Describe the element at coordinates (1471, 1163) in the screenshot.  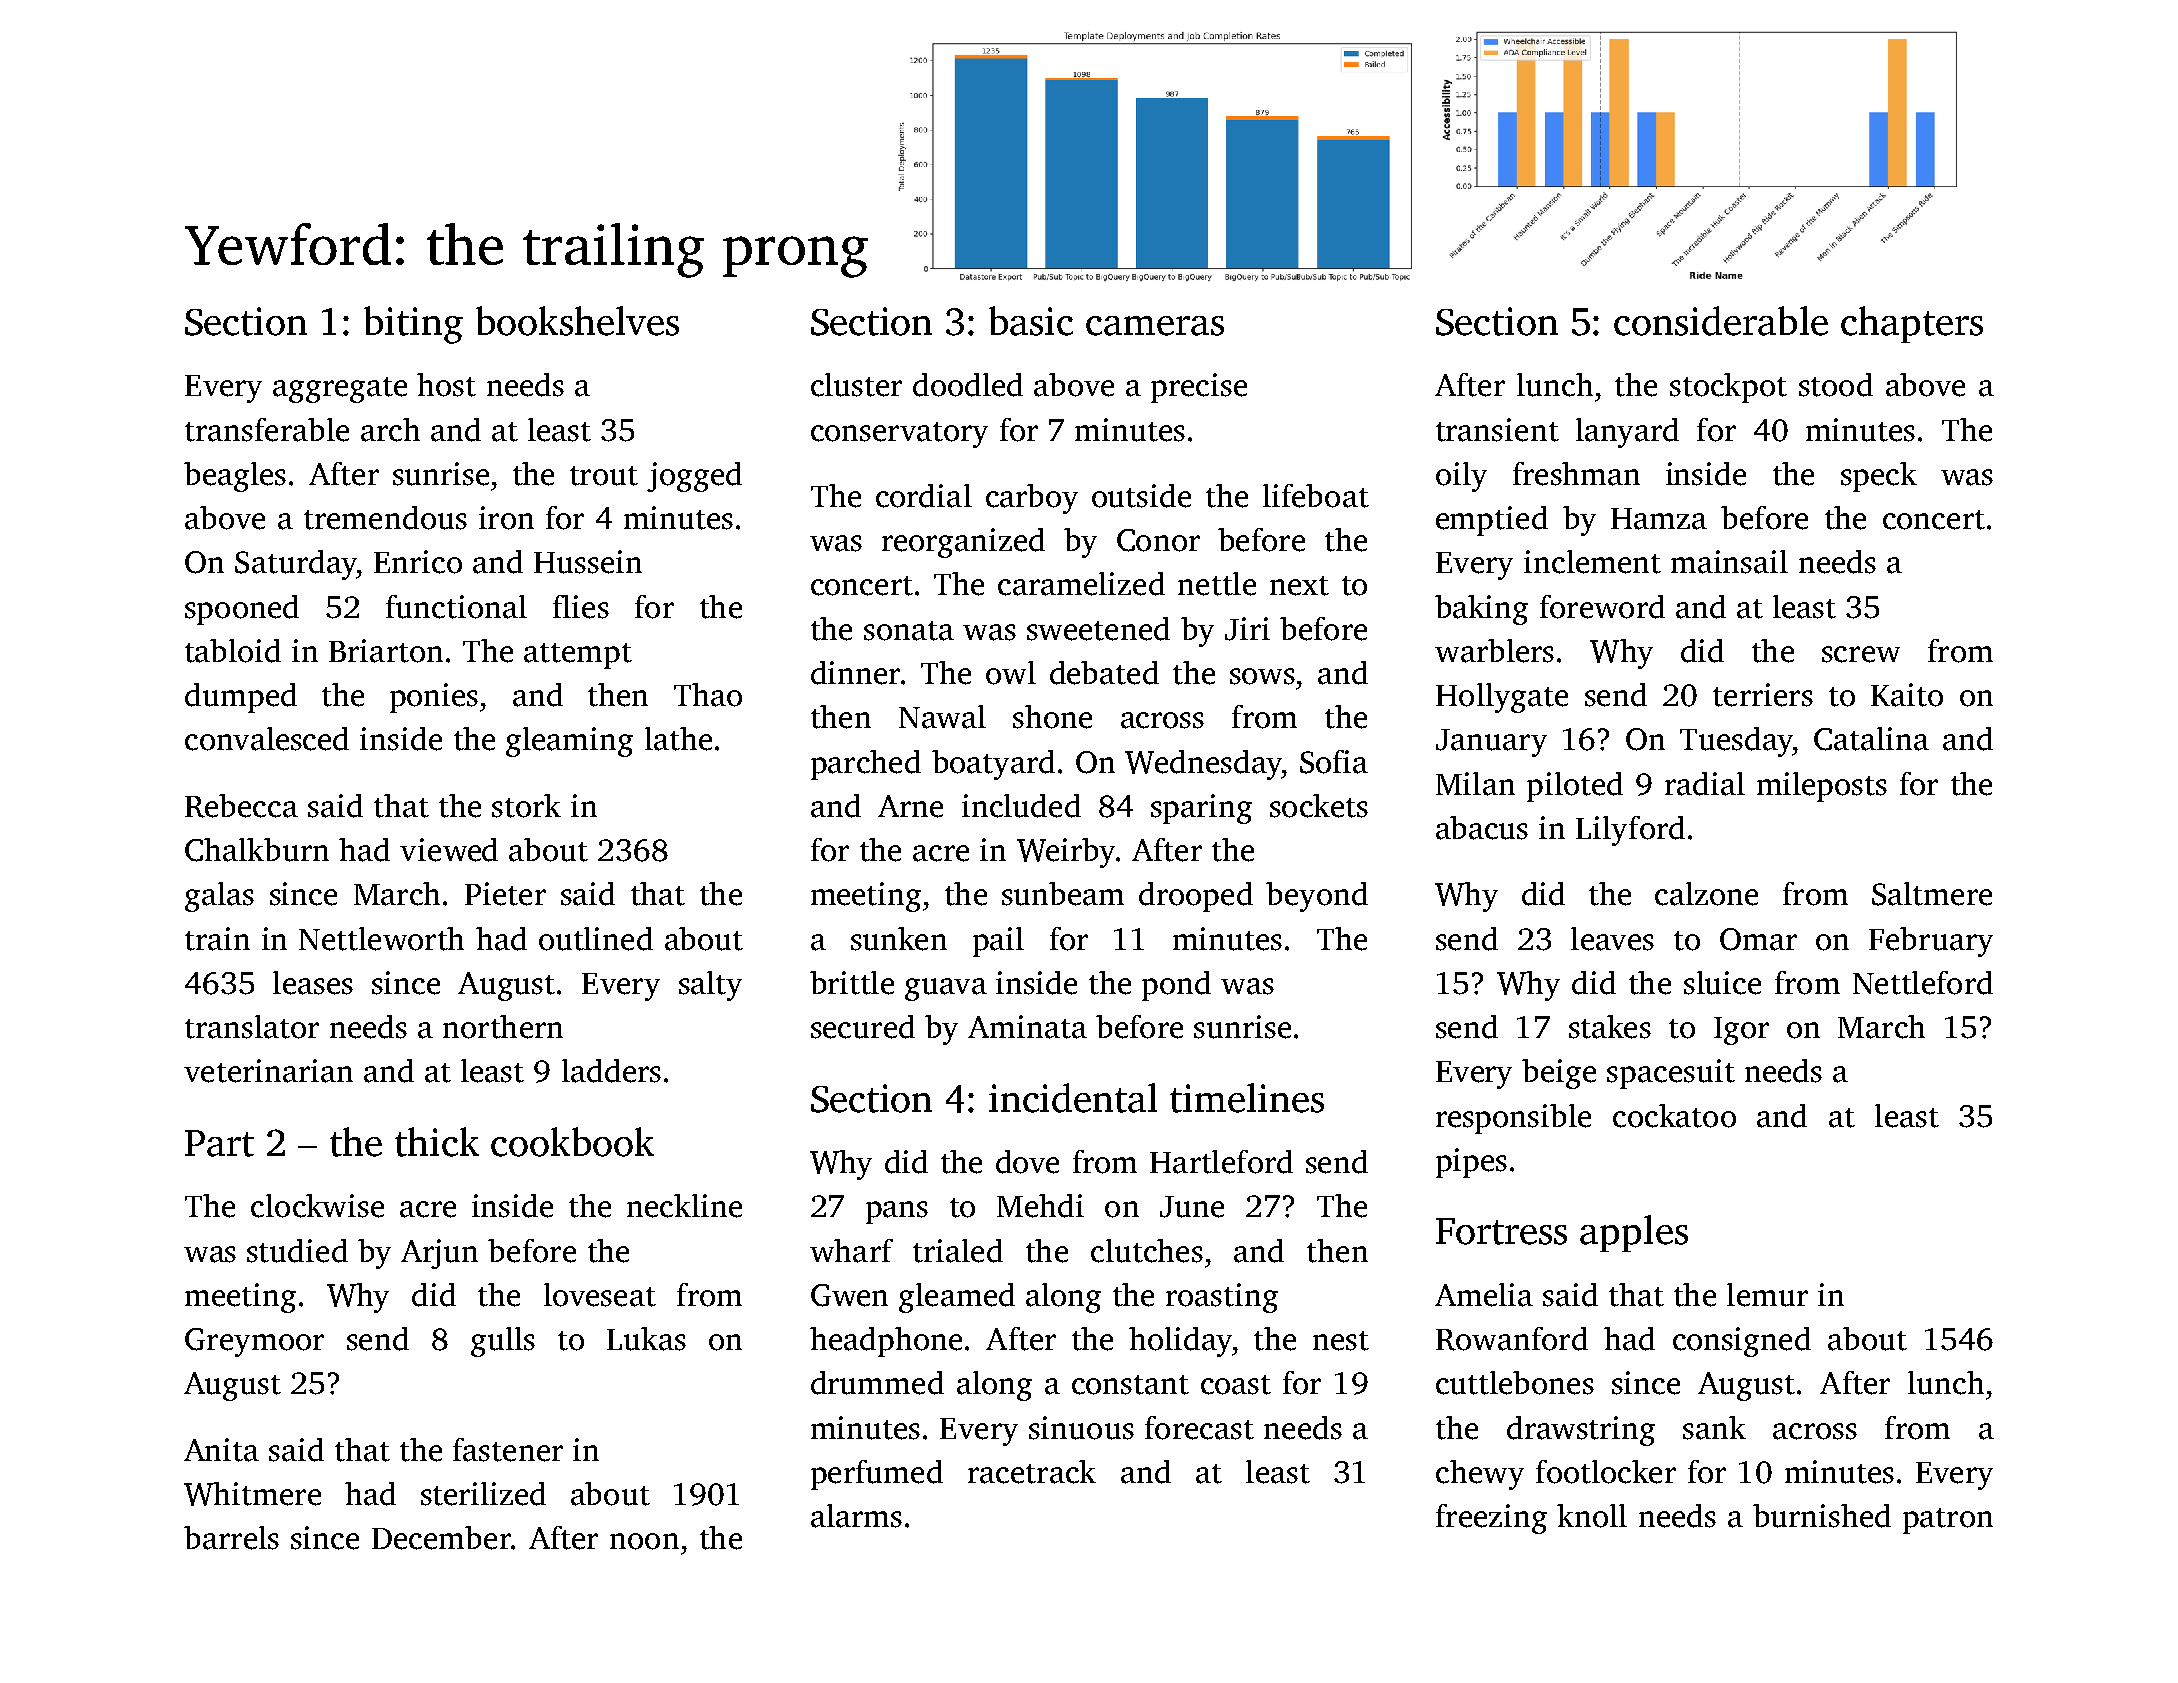
I see `pipes` at that location.
